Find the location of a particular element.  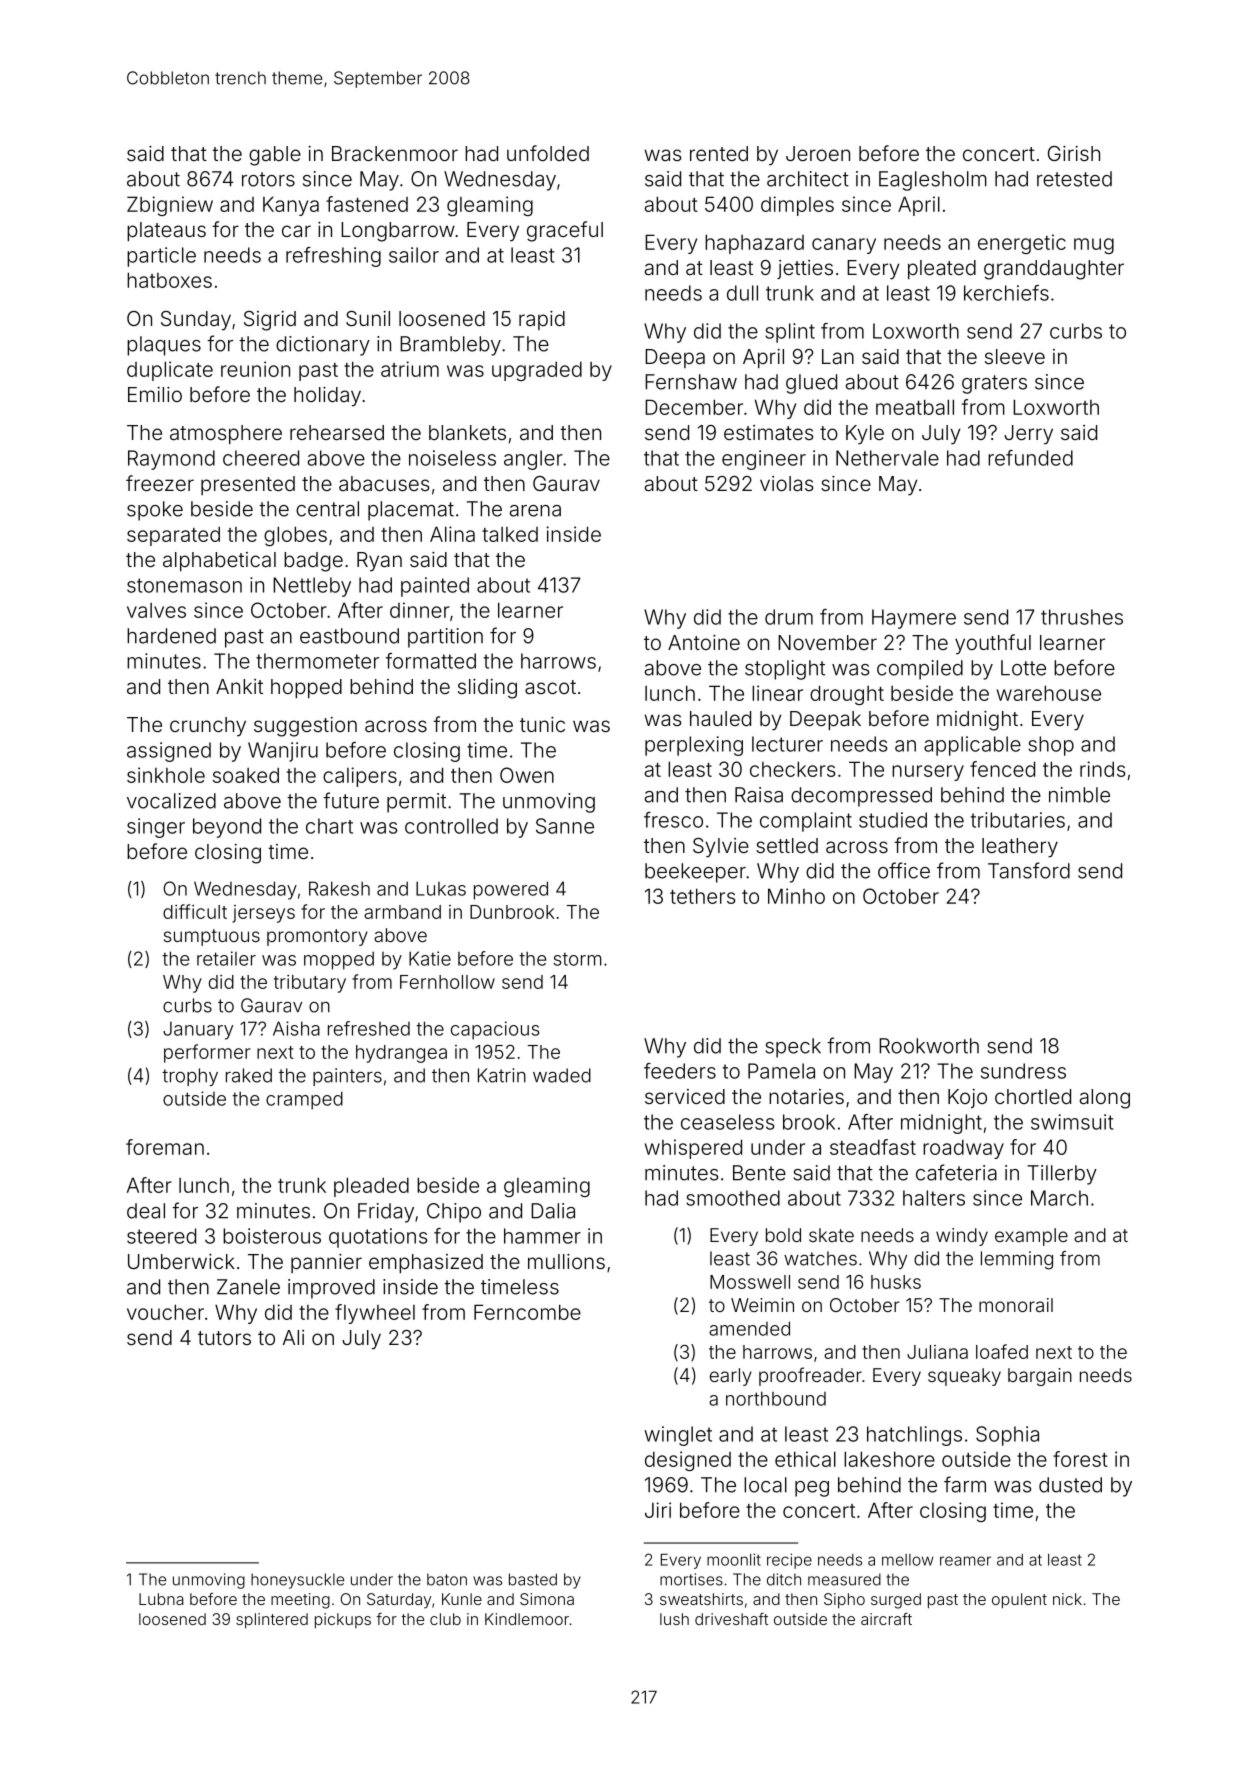

cramped is located at coordinates (304, 1100).
